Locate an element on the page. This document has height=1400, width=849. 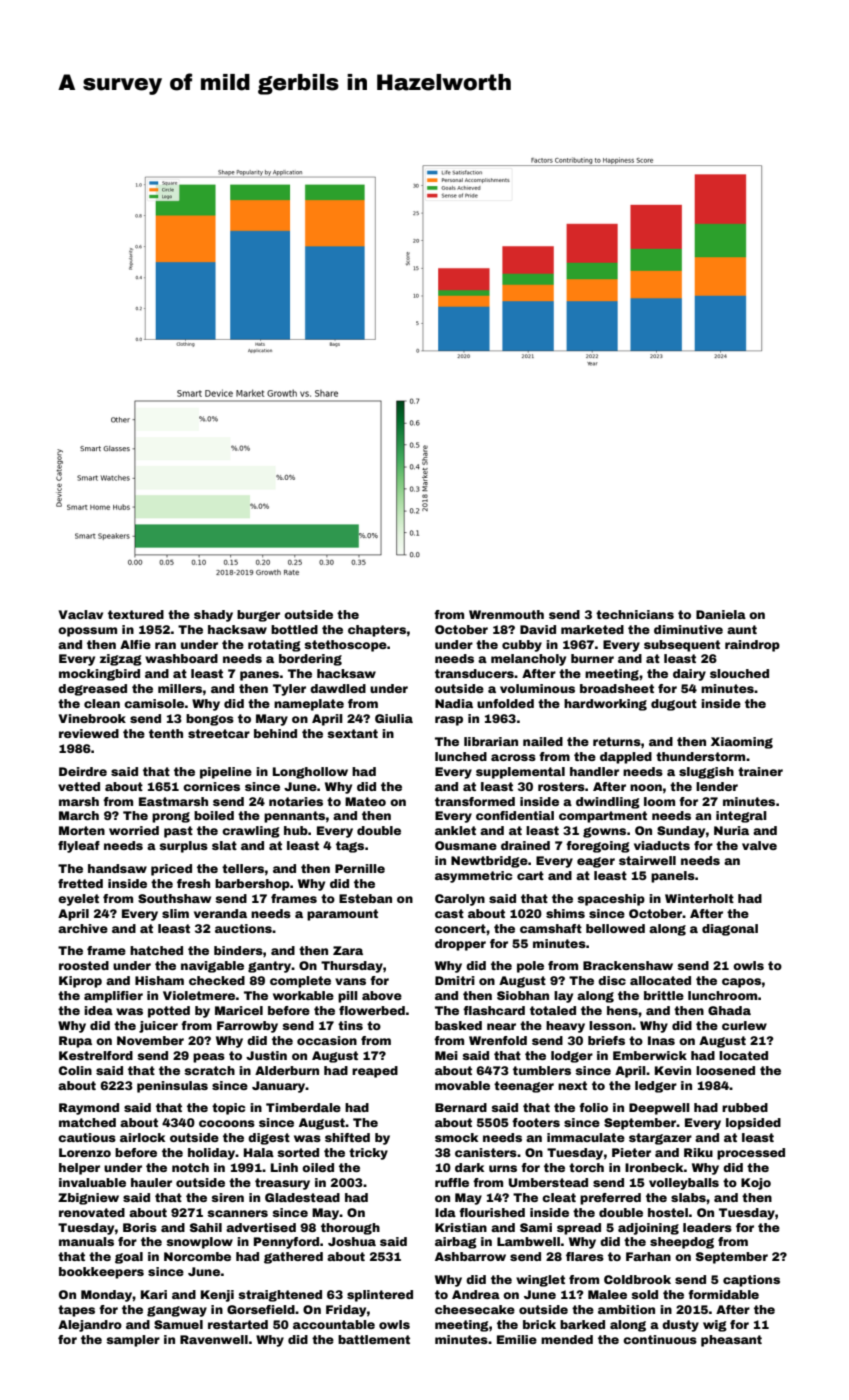
integral is located at coordinates (741, 817).
